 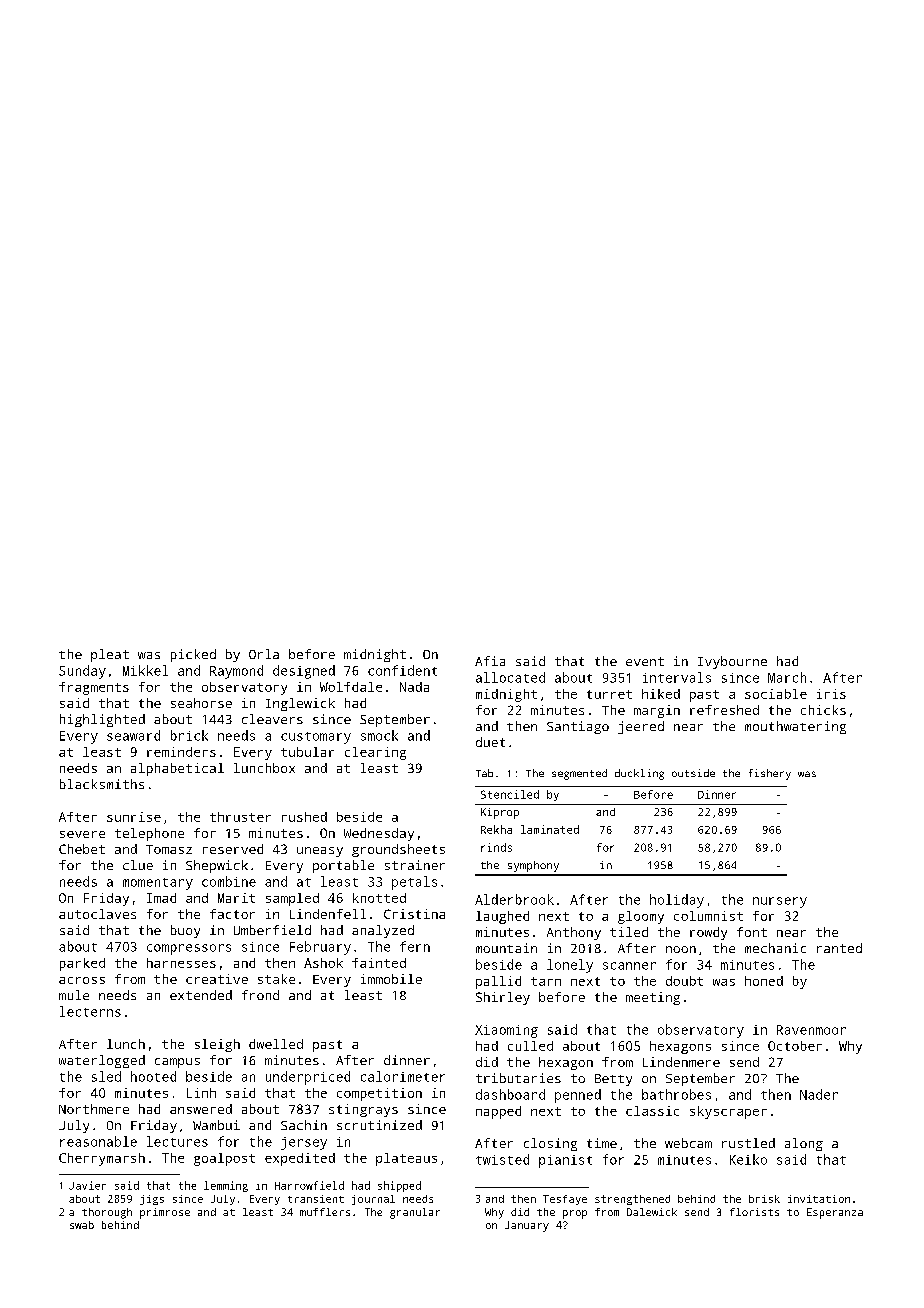 What do you see at coordinates (158, 884) in the image?
I see `momentary` at bounding box center [158, 884].
